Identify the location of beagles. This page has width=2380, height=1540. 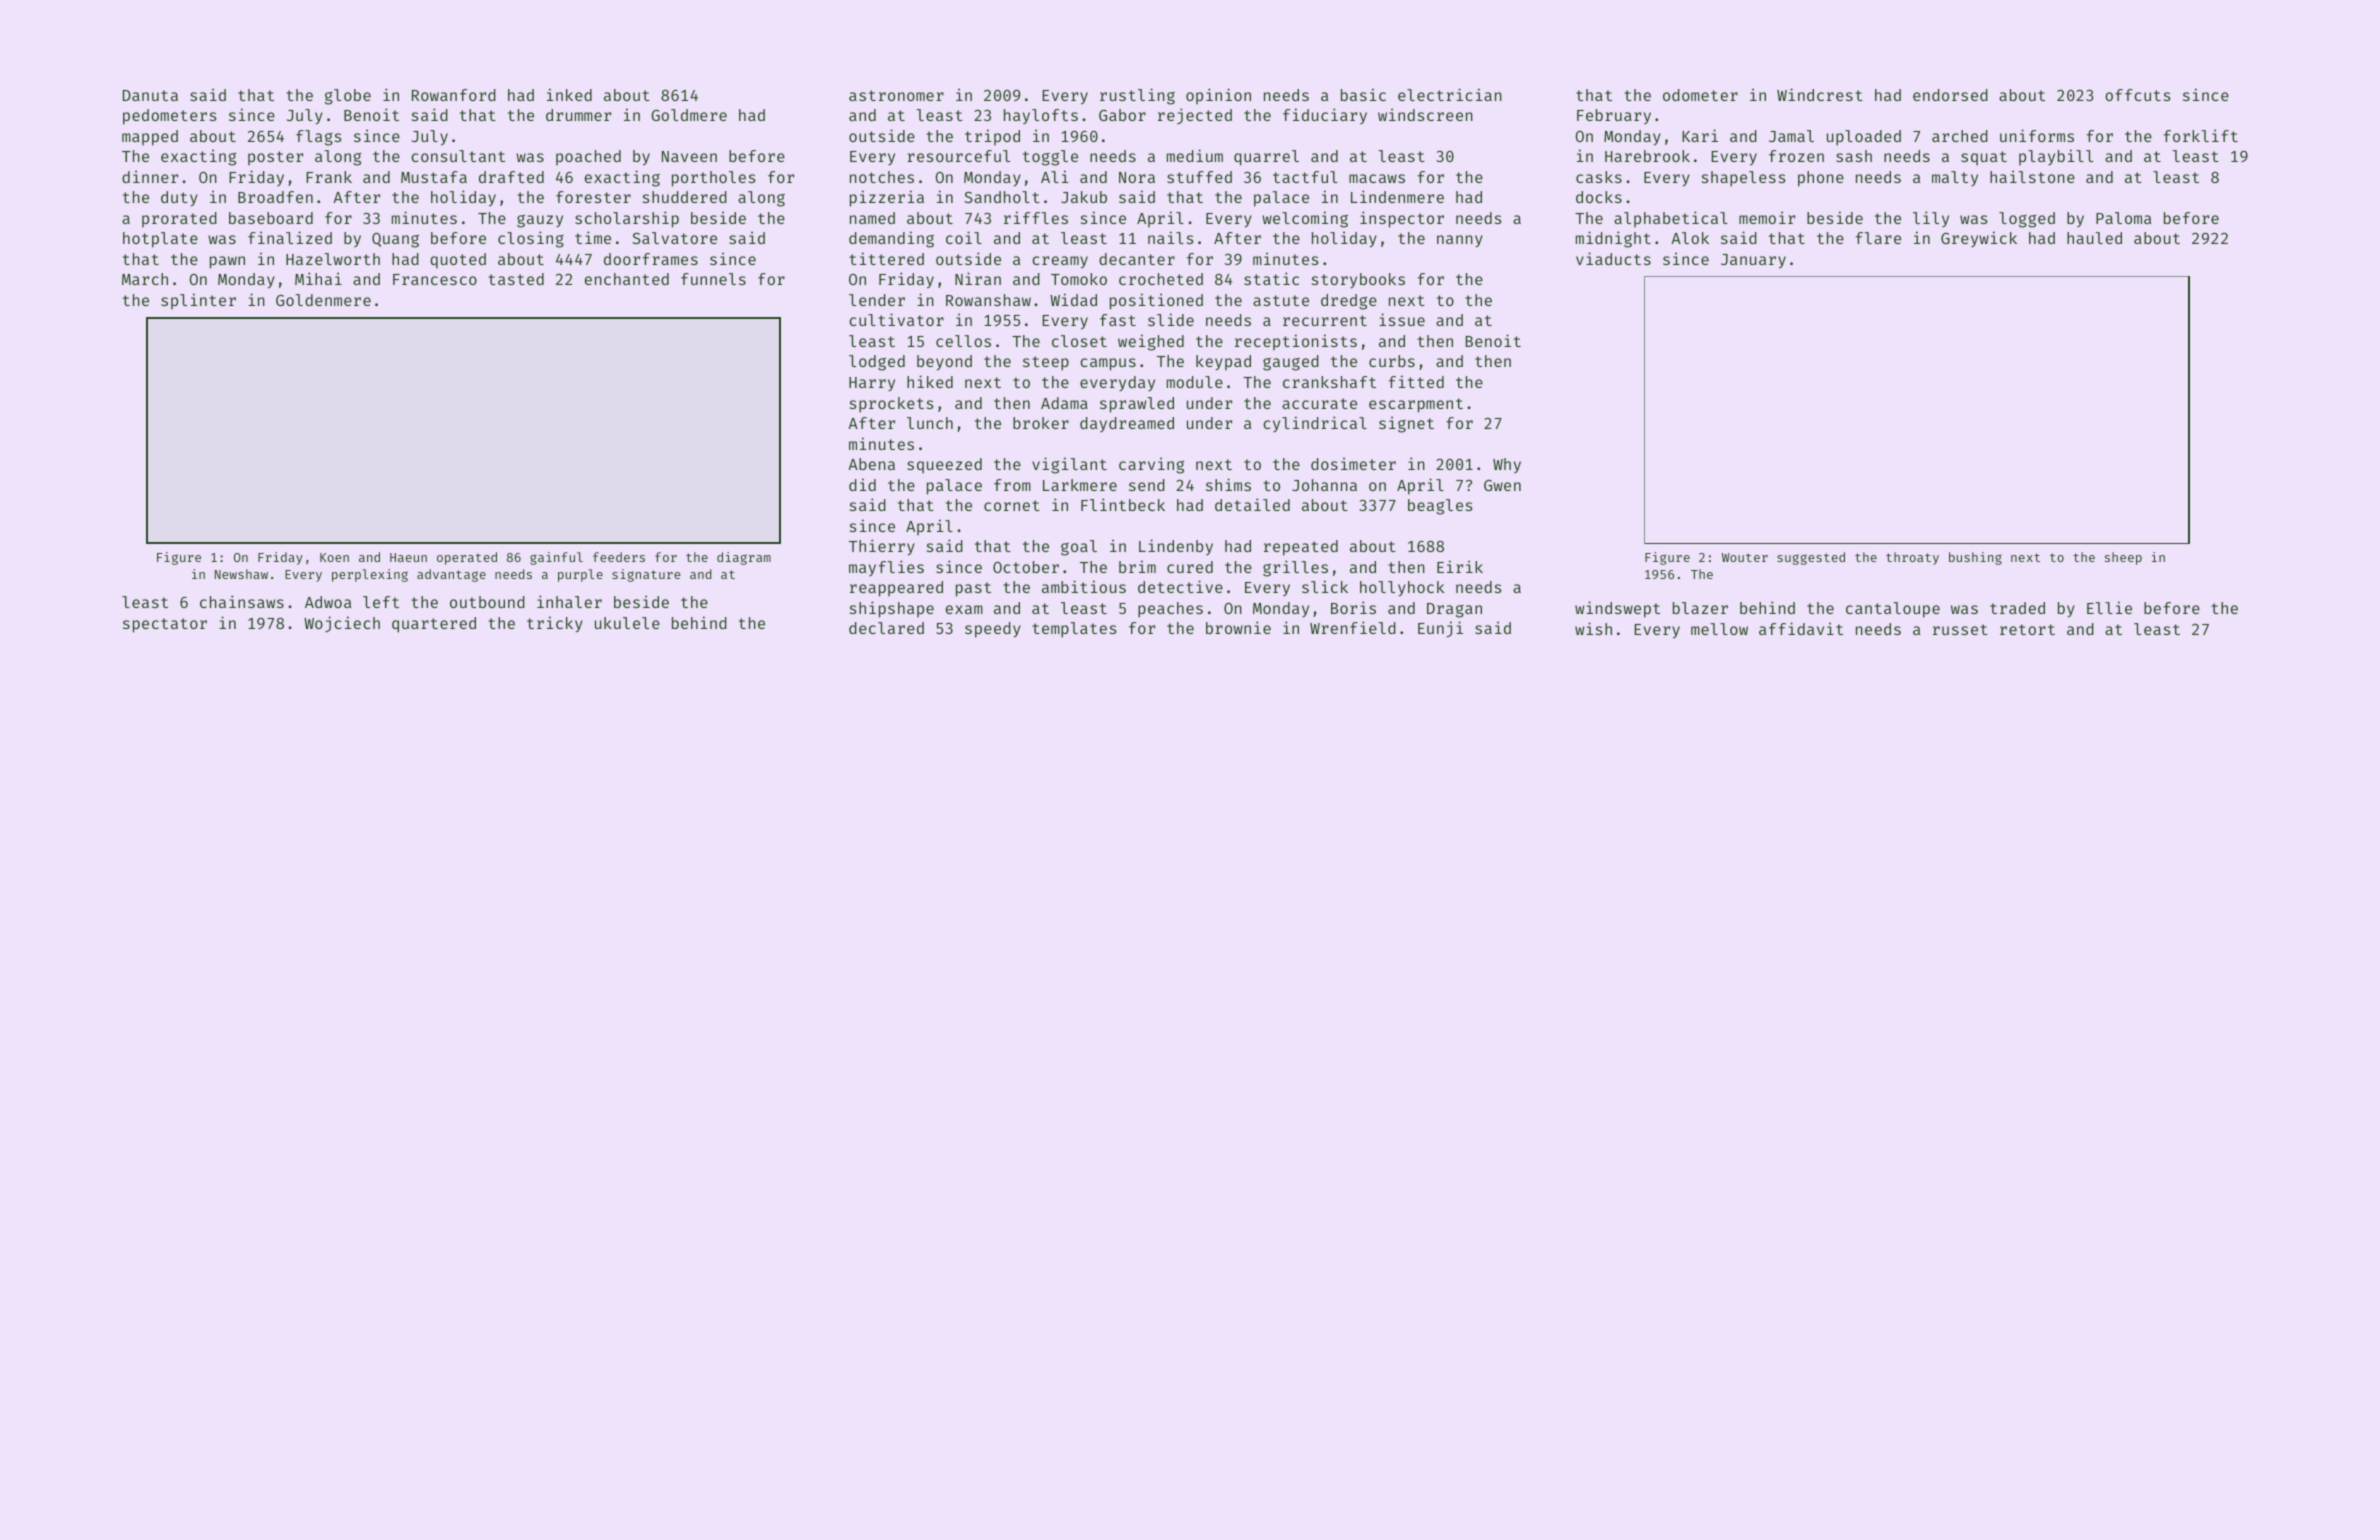
(1440, 507).
